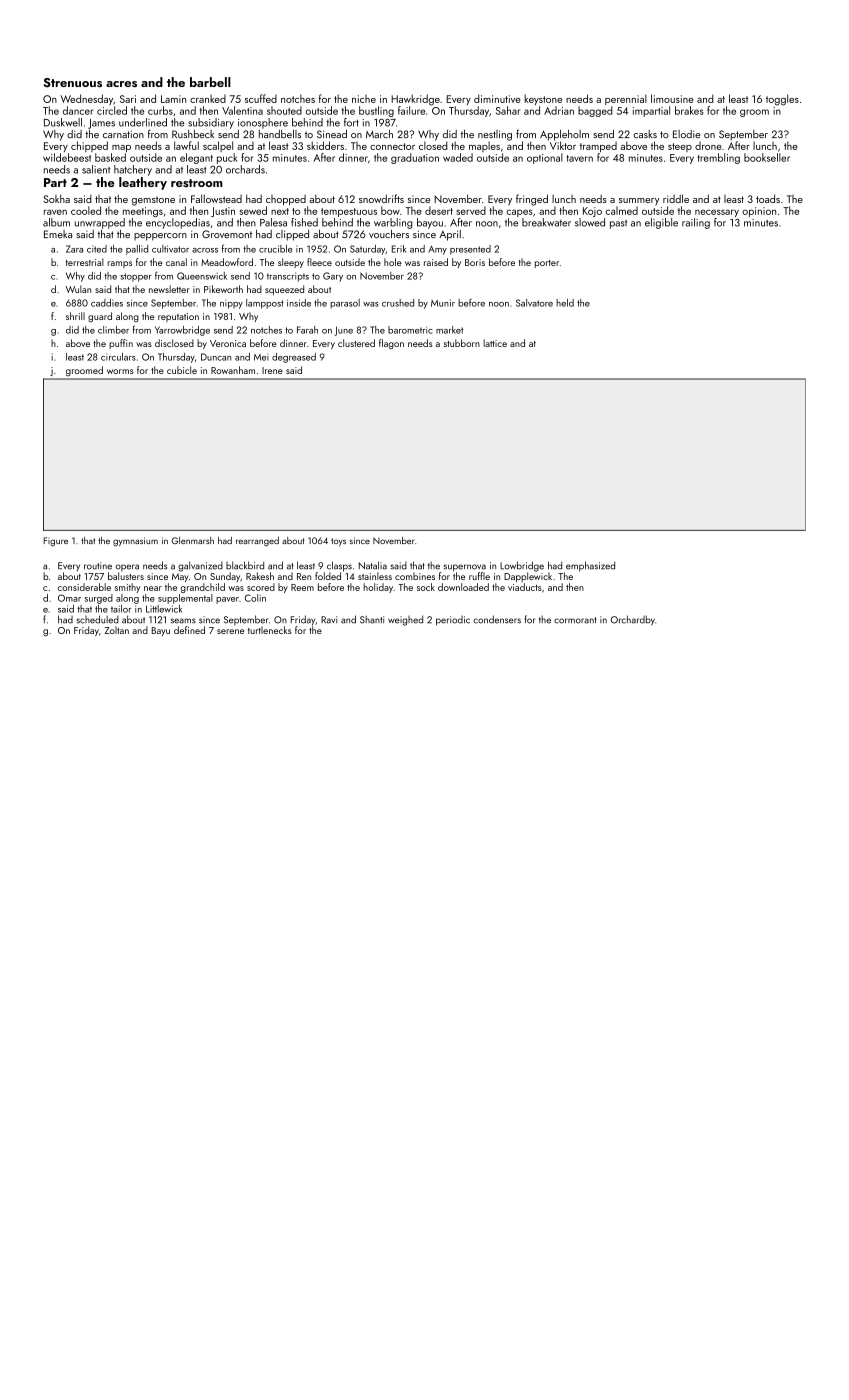 This screenshot has height=1400, width=849. Describe the element at coordinates (696, 223) in the screenshot. I see `railing` at that location.
